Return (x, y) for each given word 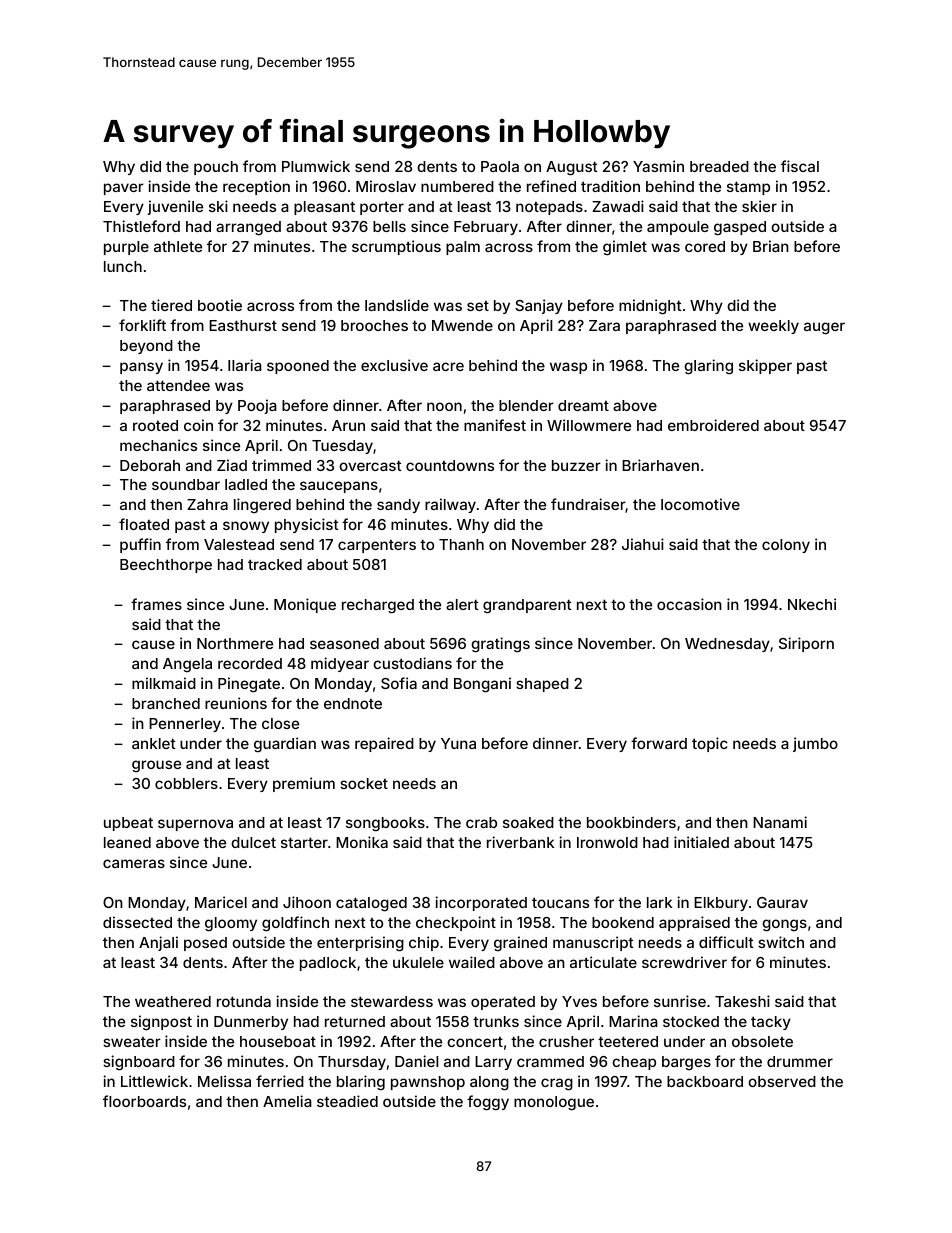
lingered (262, 505)
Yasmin (658, 166)
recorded (250, 663)
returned (355, 1021)
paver (124, 189)
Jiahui (643, 544)
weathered (173, 1001)
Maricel (221, 902)
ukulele (418, 962)
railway (450, 505)
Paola (500, 166)
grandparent (527, 606)
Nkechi (812, 604)
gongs (784, 925)
